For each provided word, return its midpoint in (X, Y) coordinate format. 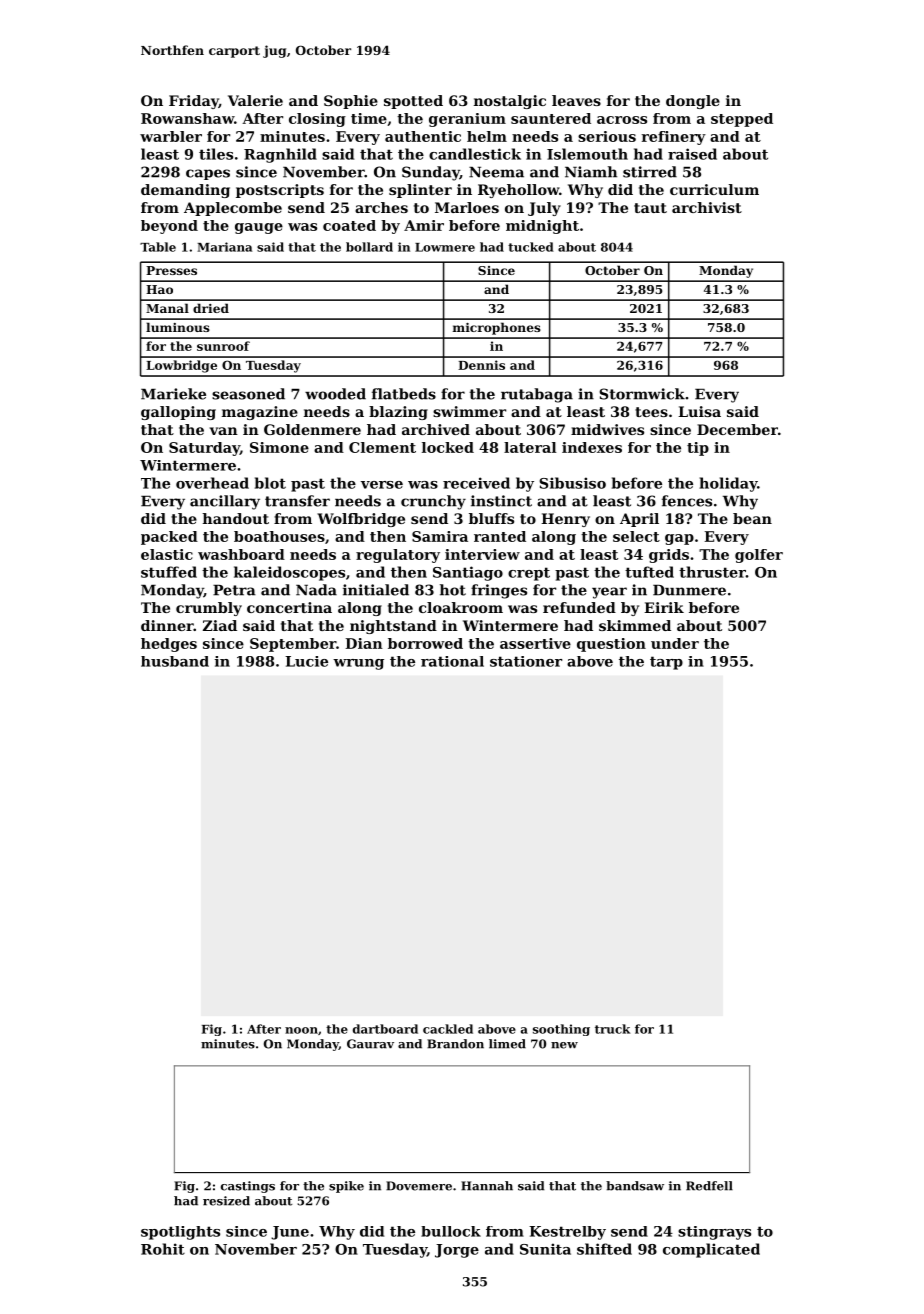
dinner (167, 625)
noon (301, 1030)
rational (452, 661)
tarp (666, 663)
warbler (171, 136)
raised (692, 154)
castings (248, 1187)
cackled (448, 1029)
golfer (759, 556)
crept (529, 574)
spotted (413, 102)
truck (612, 1029)
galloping (178, 413)
